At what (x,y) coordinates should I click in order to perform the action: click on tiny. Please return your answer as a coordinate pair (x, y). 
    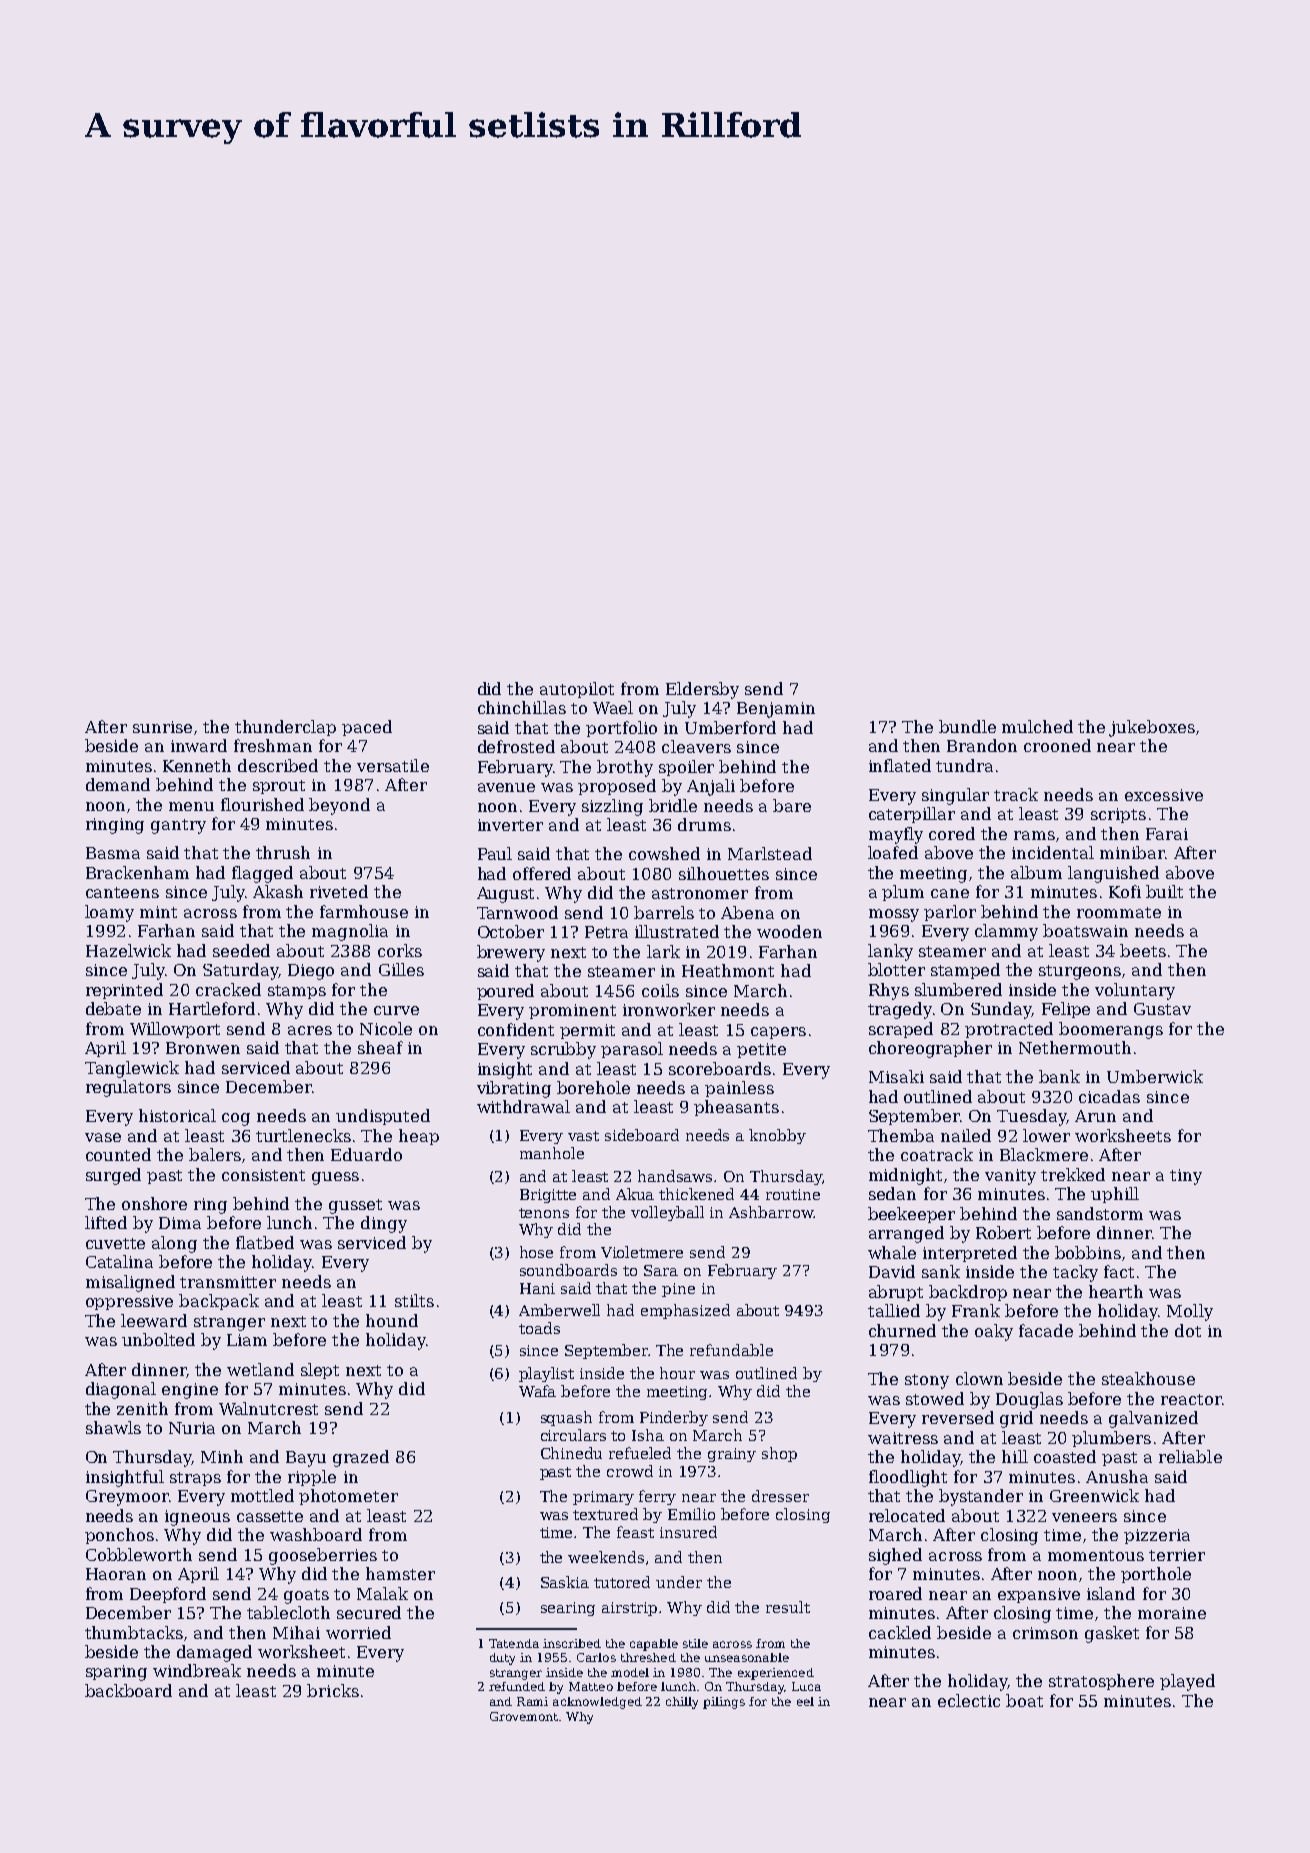
    Looking at the image, I should click on (1186, 1177).
